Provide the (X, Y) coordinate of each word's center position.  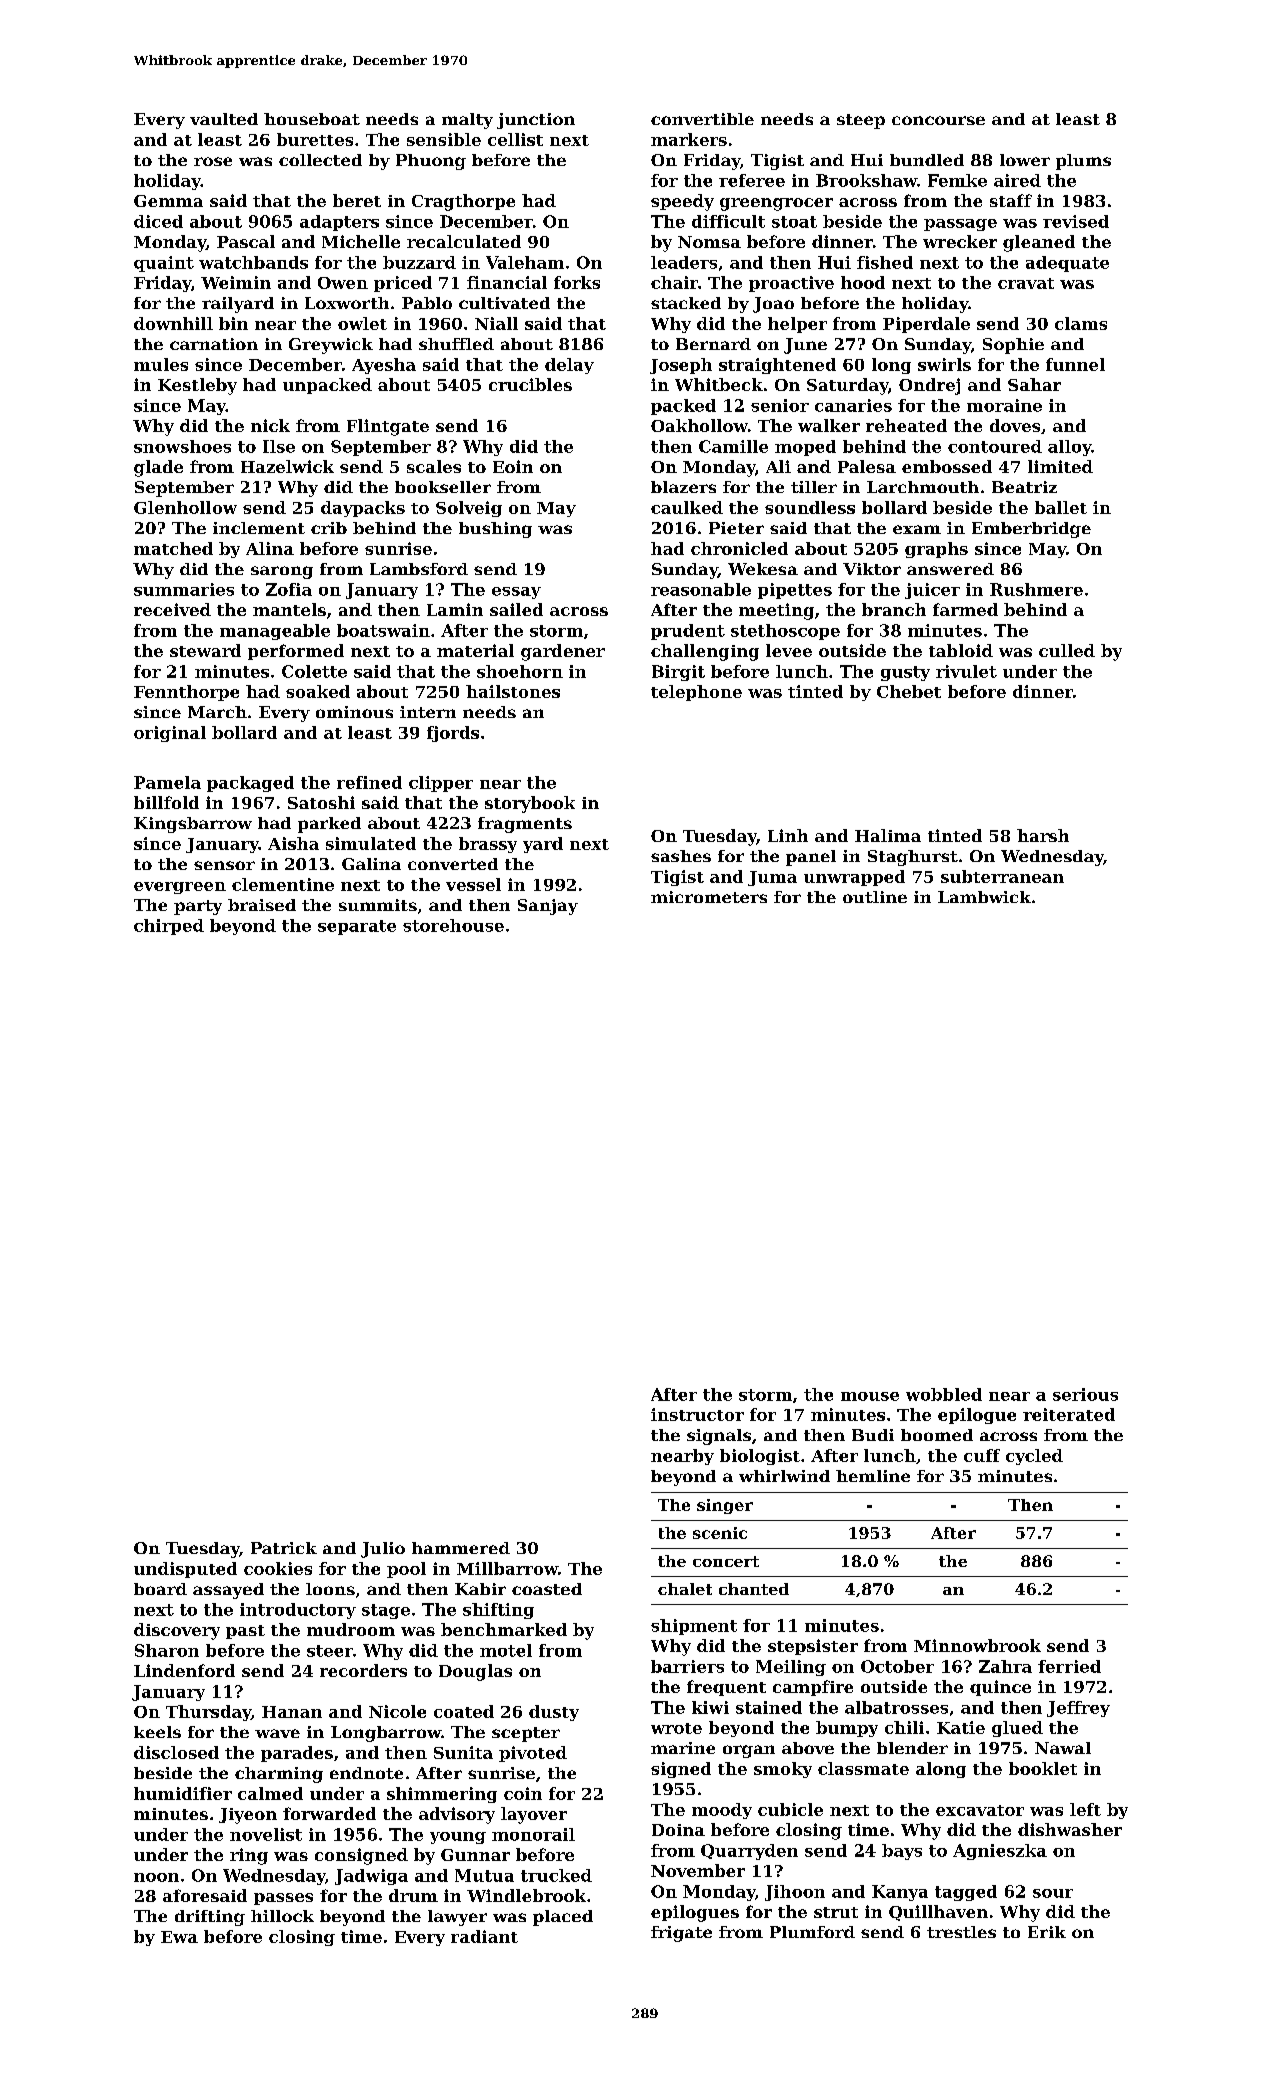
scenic (720, 1533)
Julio (383, 1550)
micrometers (709, 897)
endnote (366, 1773)
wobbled (944, 1394)
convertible (702, 119)
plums (1083, 162)
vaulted (224, 119)
